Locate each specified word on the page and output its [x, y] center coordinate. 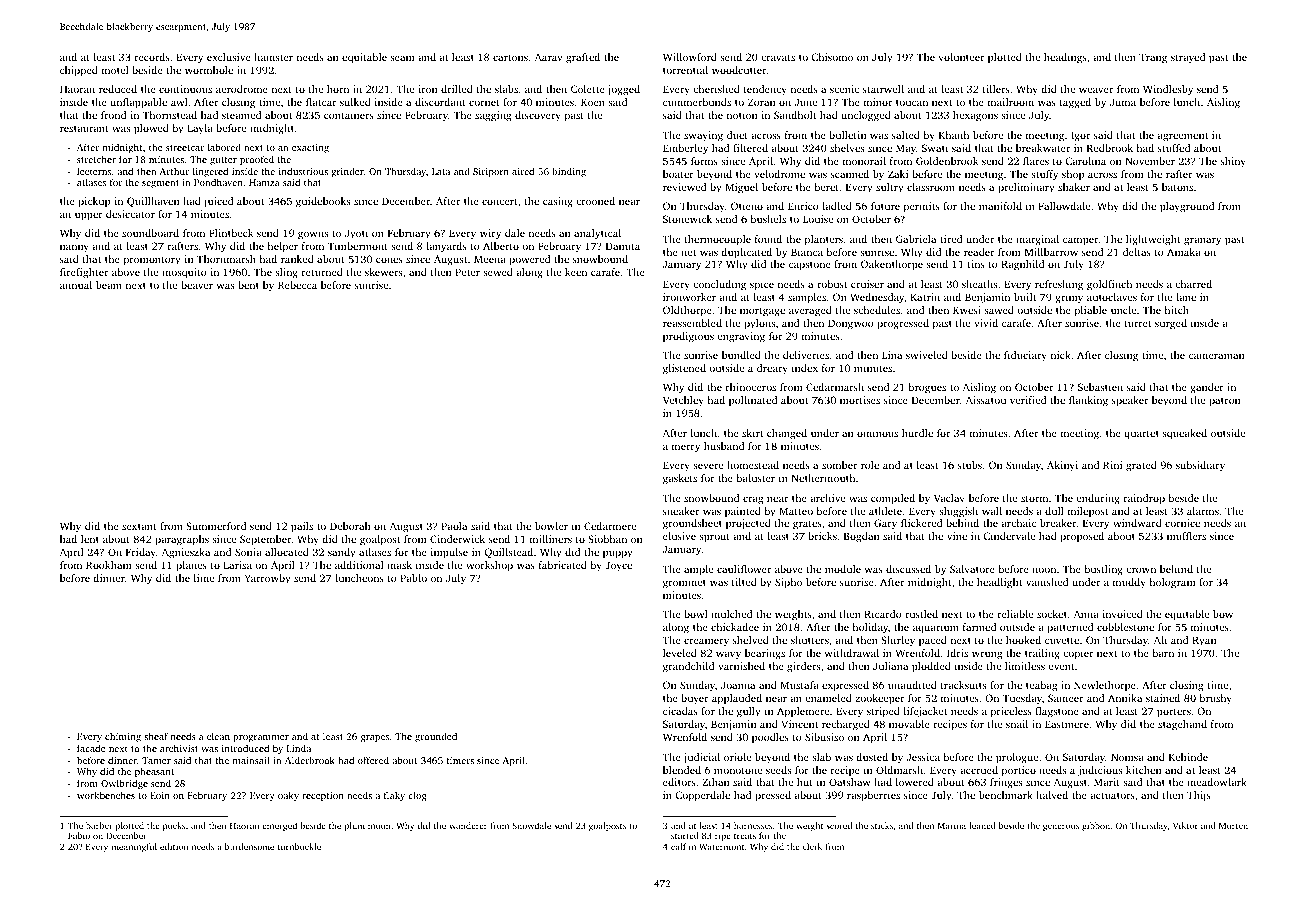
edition [174, 846]
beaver [197, 285]
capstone [810, 266]
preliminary [1026, 188]
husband [724, 446]
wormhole [209, 70]
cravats [778, 58]
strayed [1188, 58]
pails [302, 527]
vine [957, 536]
